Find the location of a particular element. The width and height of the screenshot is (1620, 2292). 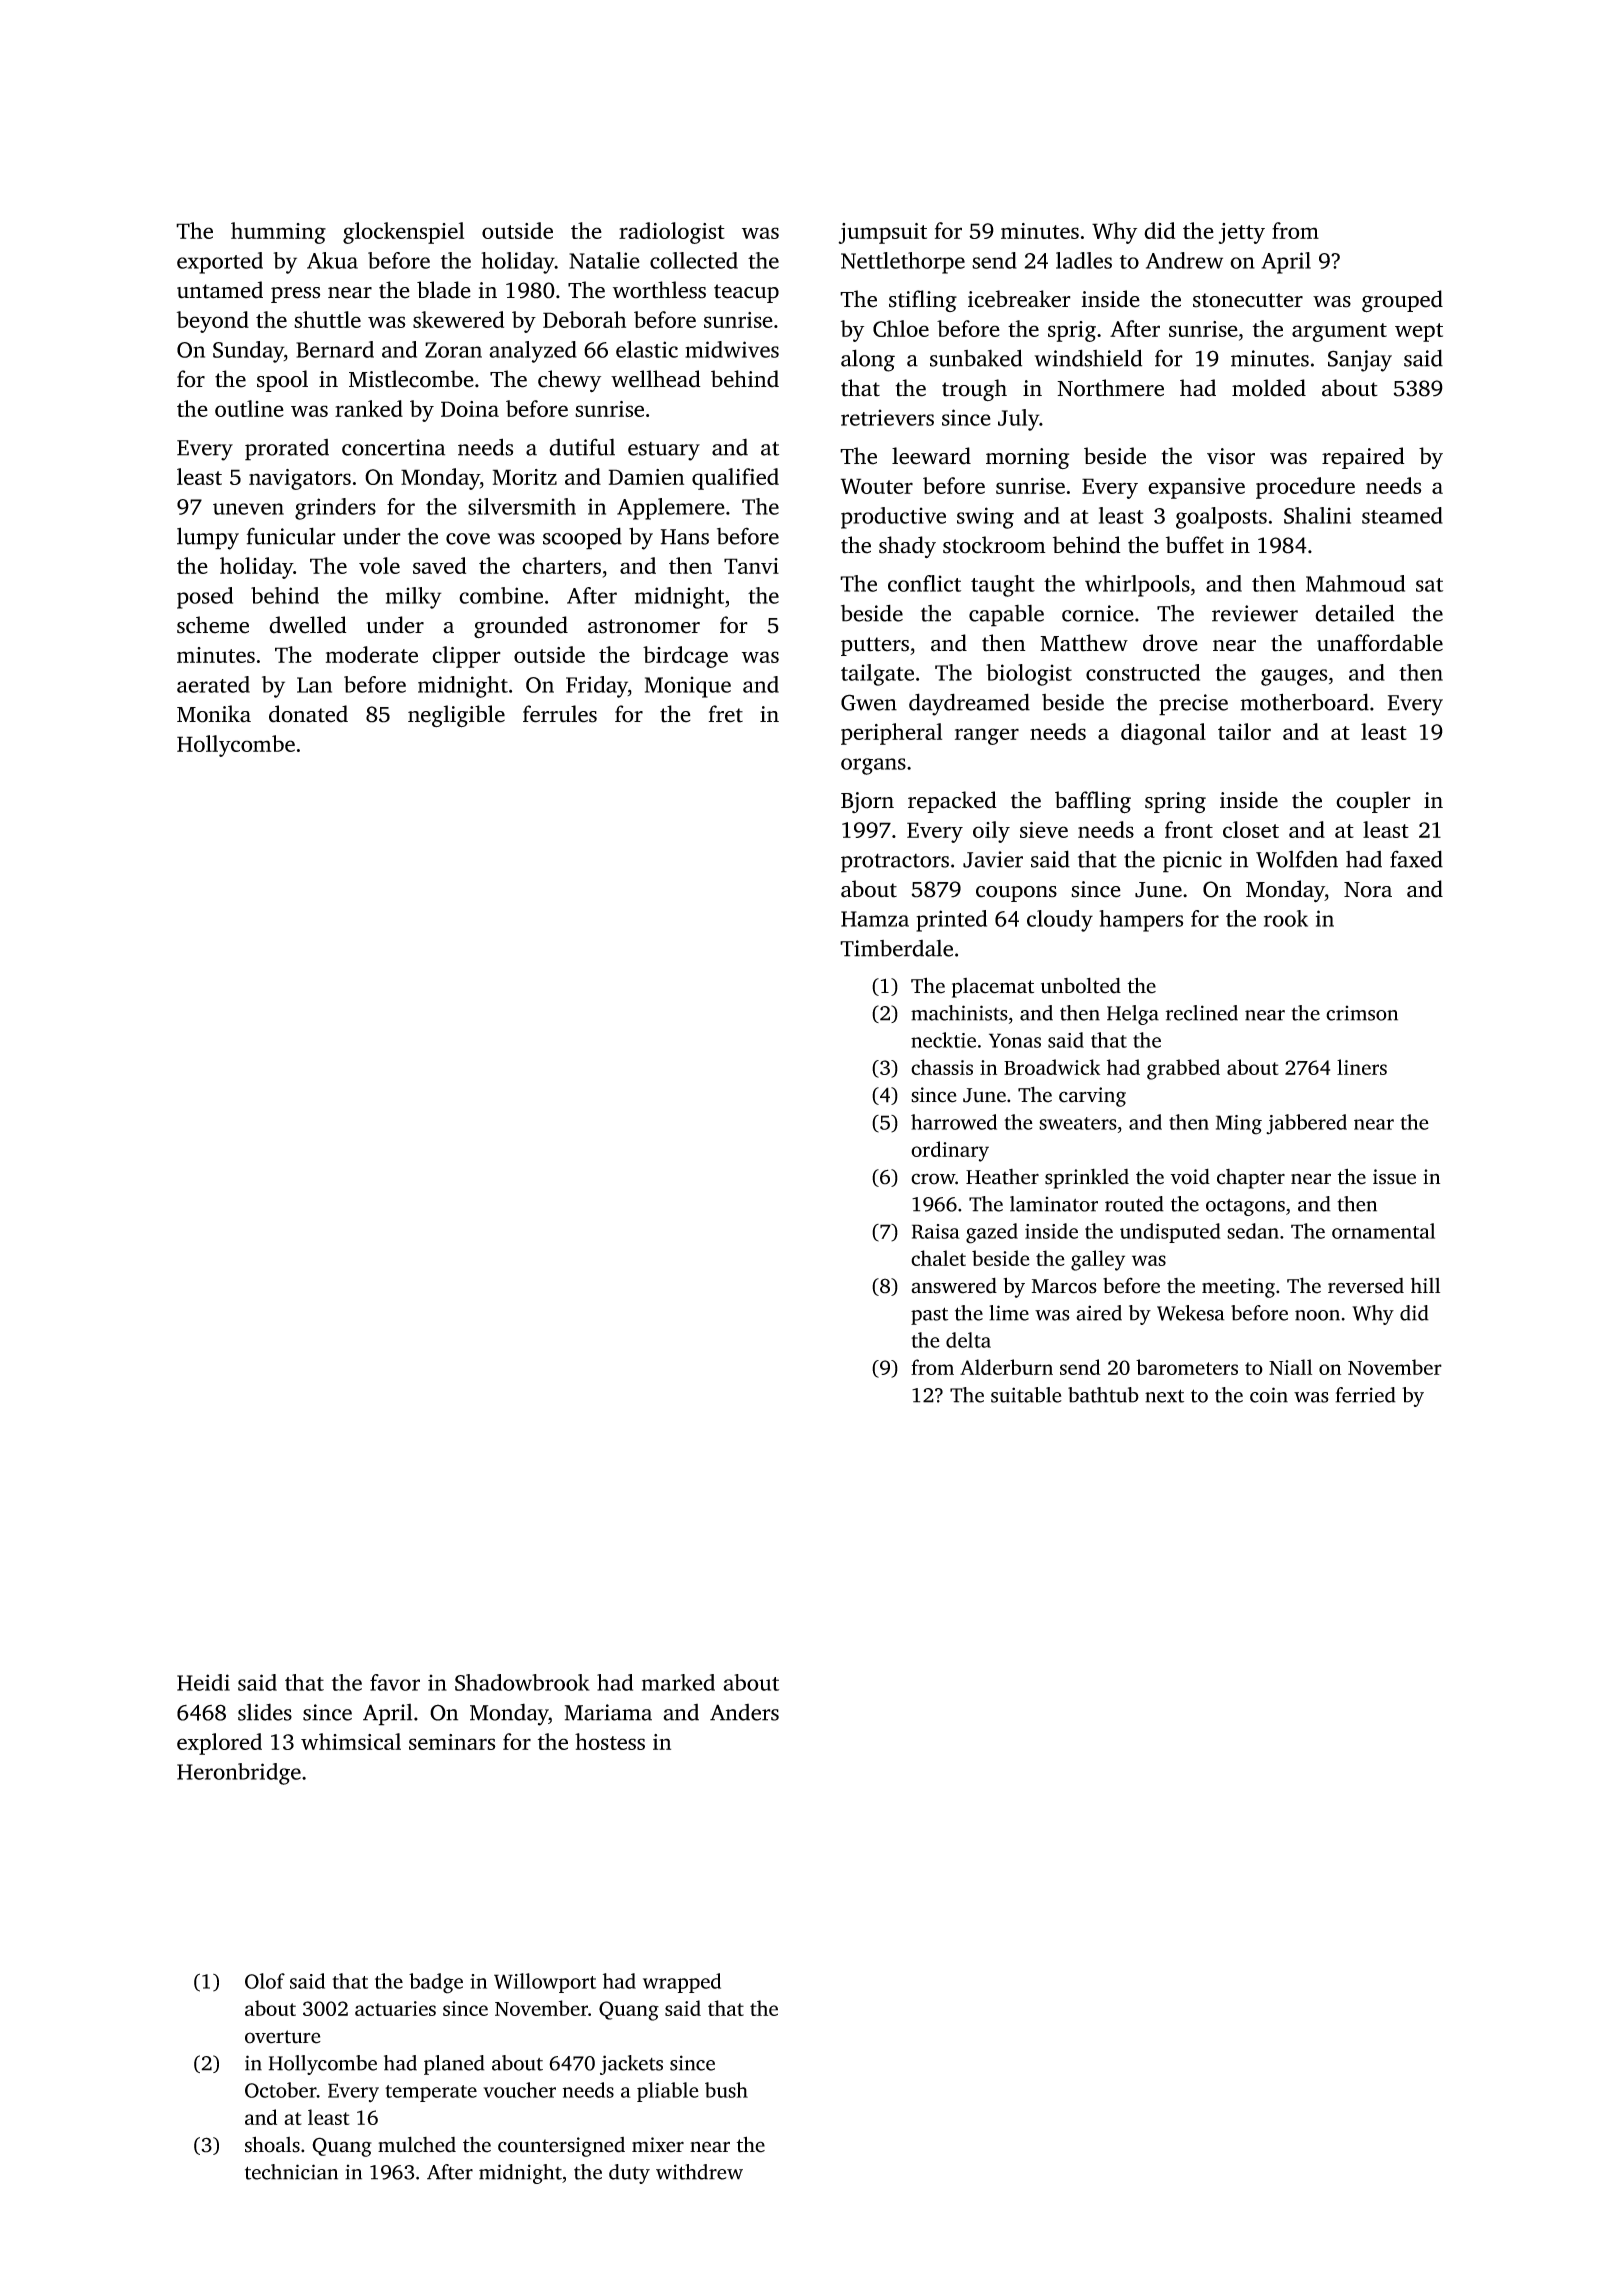

marked is located at coordinates (678, 1682).
